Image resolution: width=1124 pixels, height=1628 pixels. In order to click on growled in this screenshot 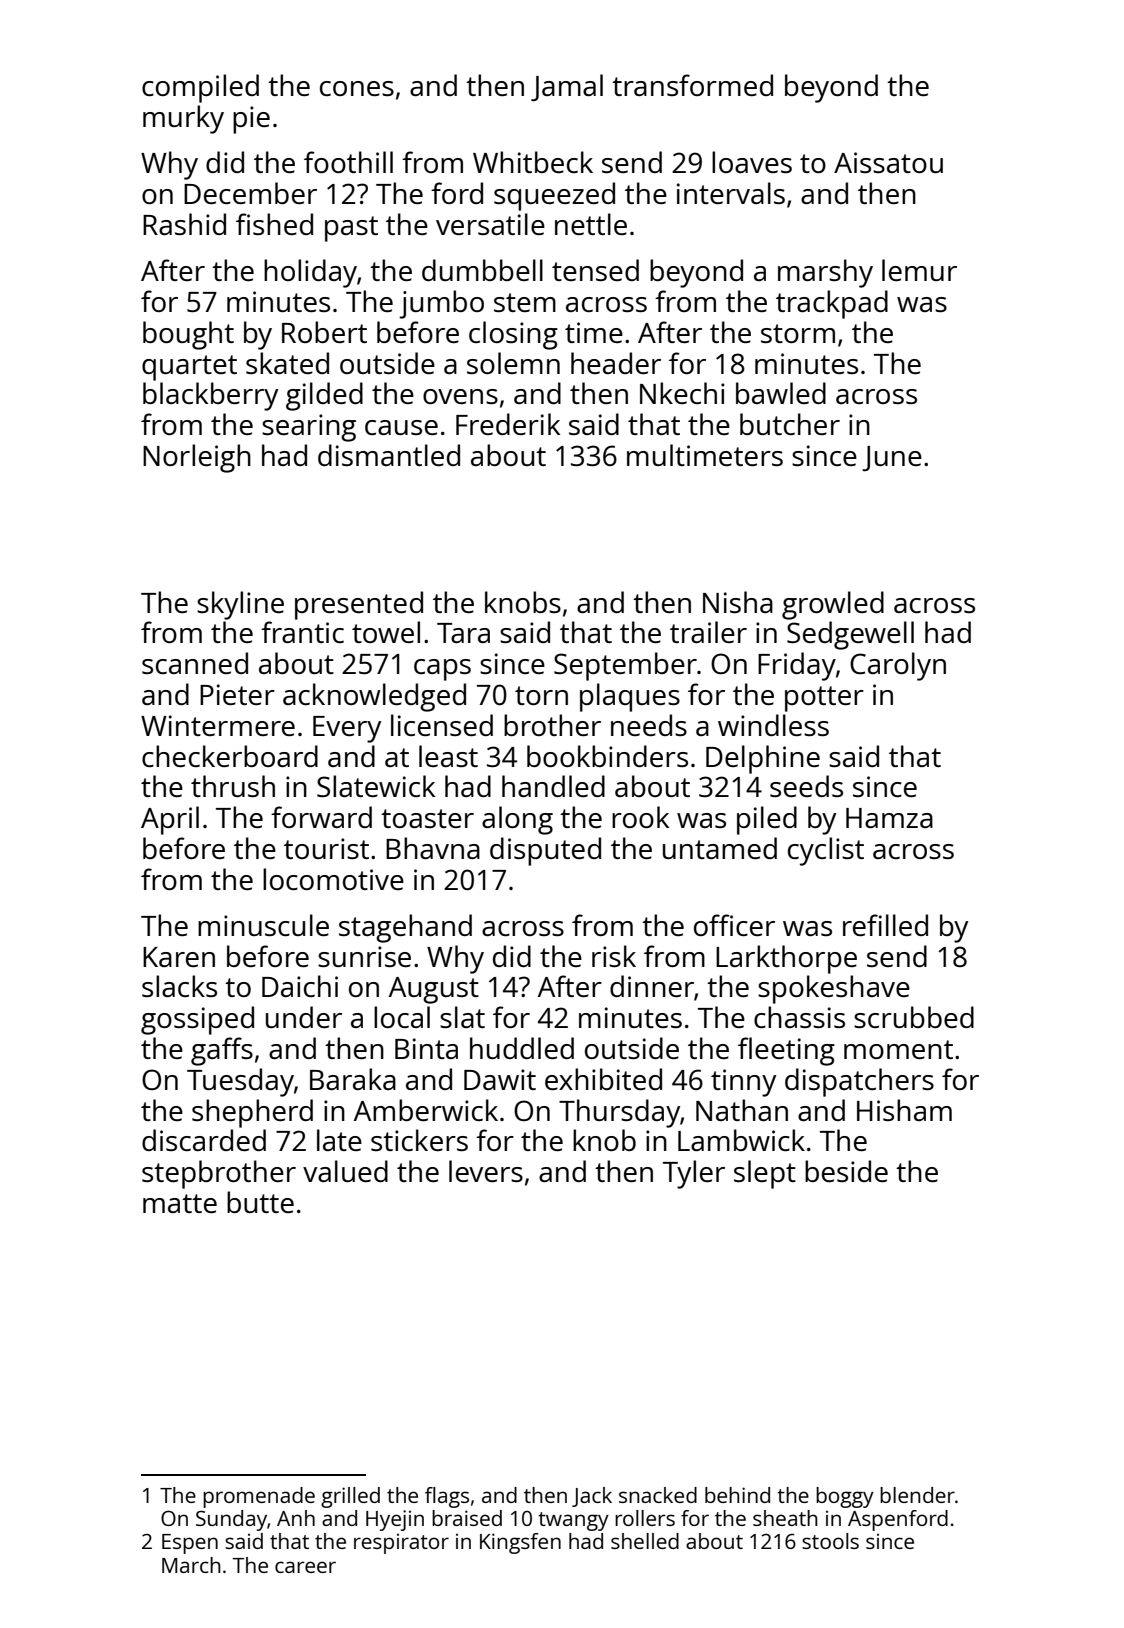, I will do `click(833, 605)`.
